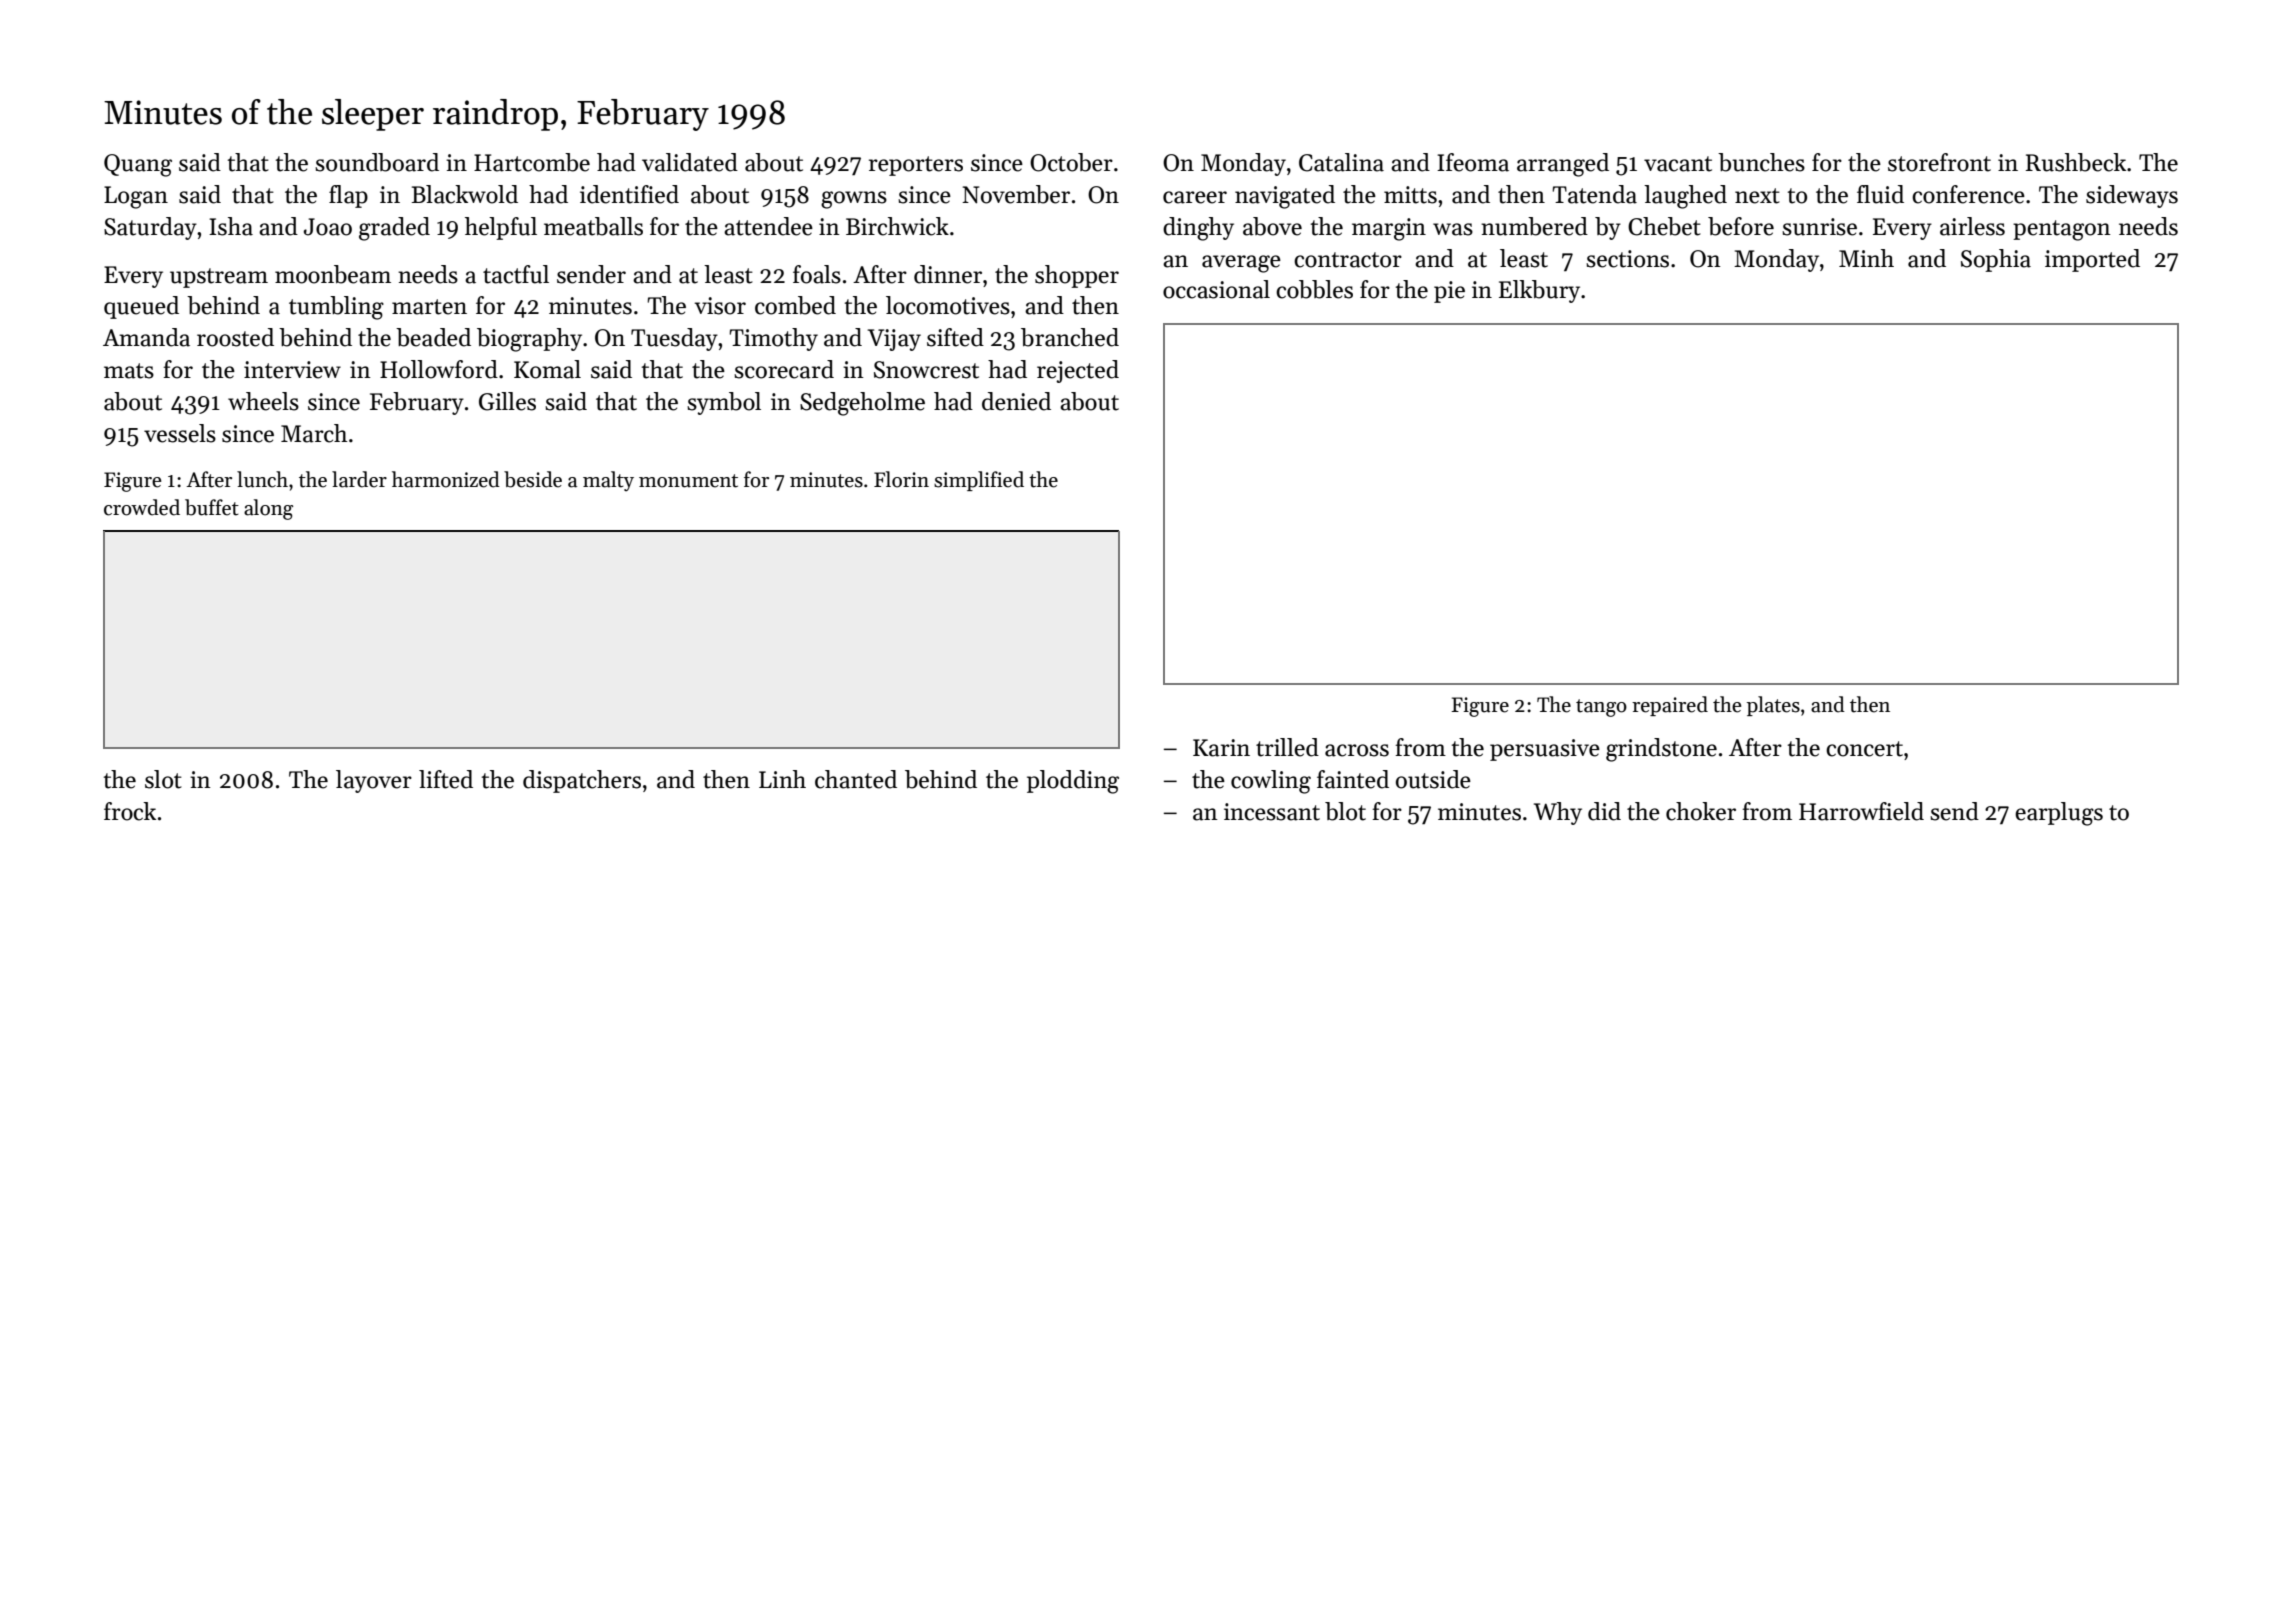 The height and width of the image is (1614, 2282). I want to click on Karin, so click(1221, 748).
